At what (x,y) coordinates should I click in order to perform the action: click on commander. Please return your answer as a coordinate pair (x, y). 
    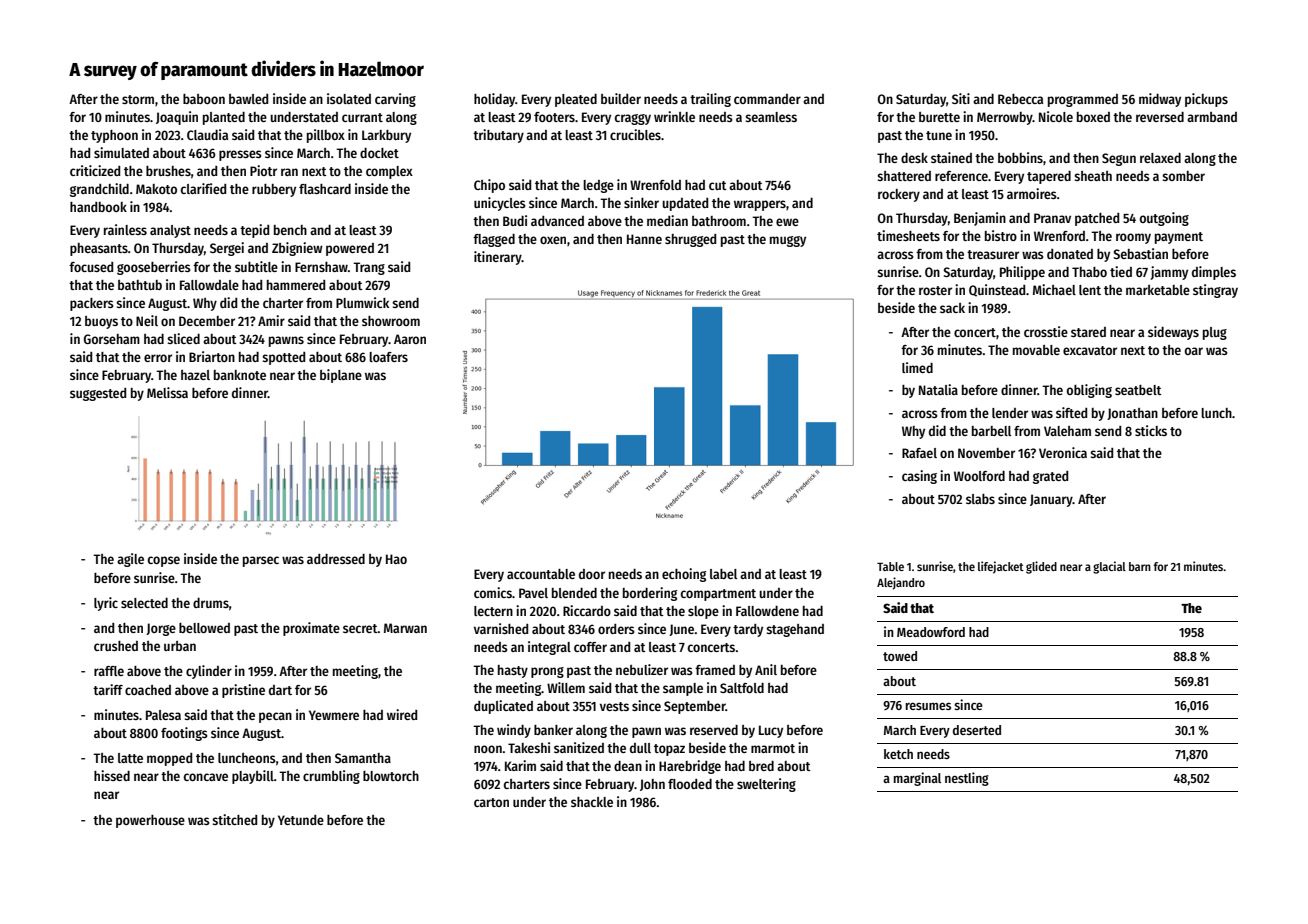
    Looking at the image, I should click on (767, 99).
